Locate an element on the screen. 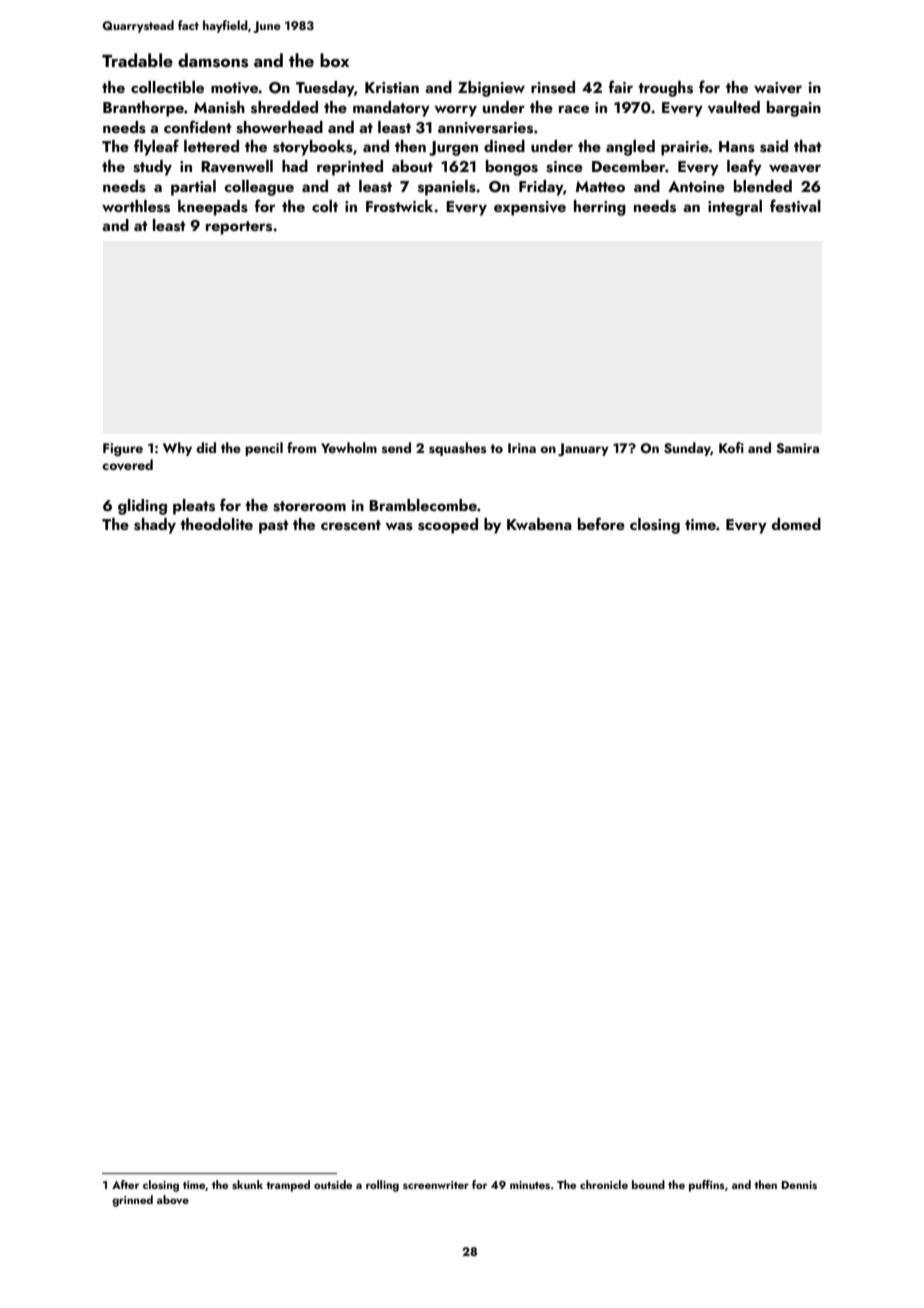 The image size is (924, 1308). bound is located at coordinates (648, 1184).
